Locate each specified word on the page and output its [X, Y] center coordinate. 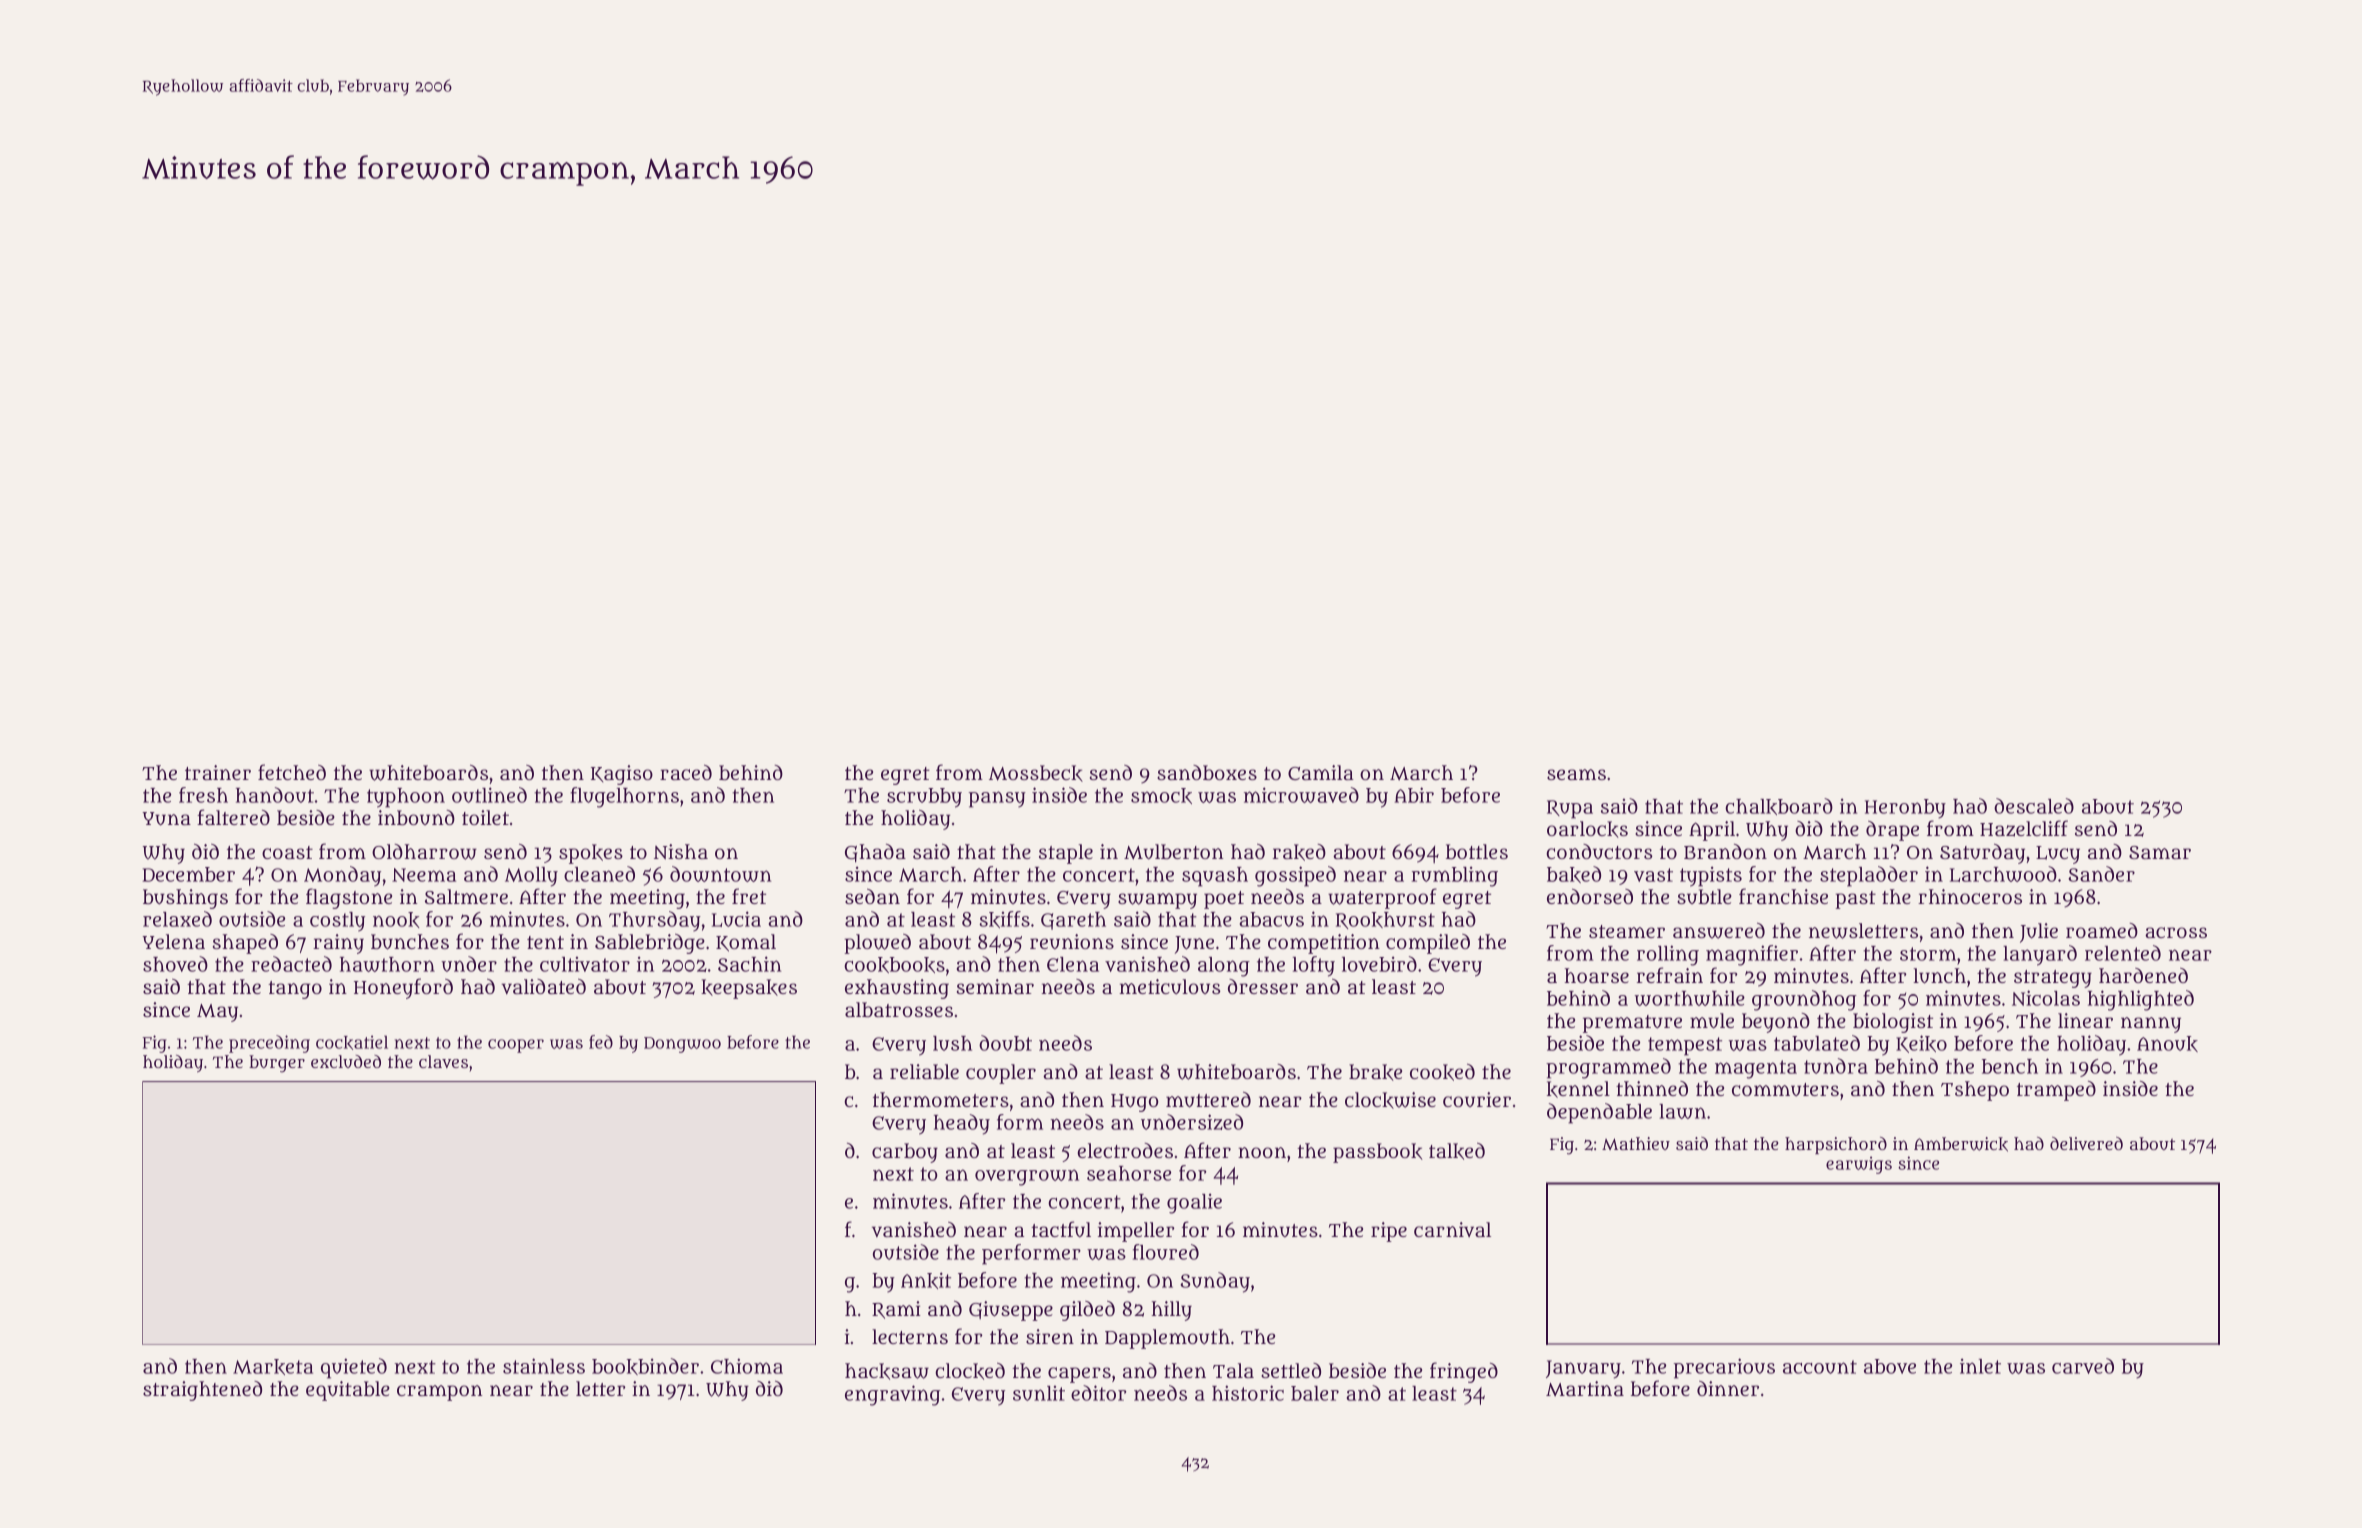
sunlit [1039, 1393]
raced [686, 772]
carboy [905, 1153]
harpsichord [1836, 1145]
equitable [348, 1391]
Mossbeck [1036, 773]
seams [1576, 774]
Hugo [1134, 1103]
